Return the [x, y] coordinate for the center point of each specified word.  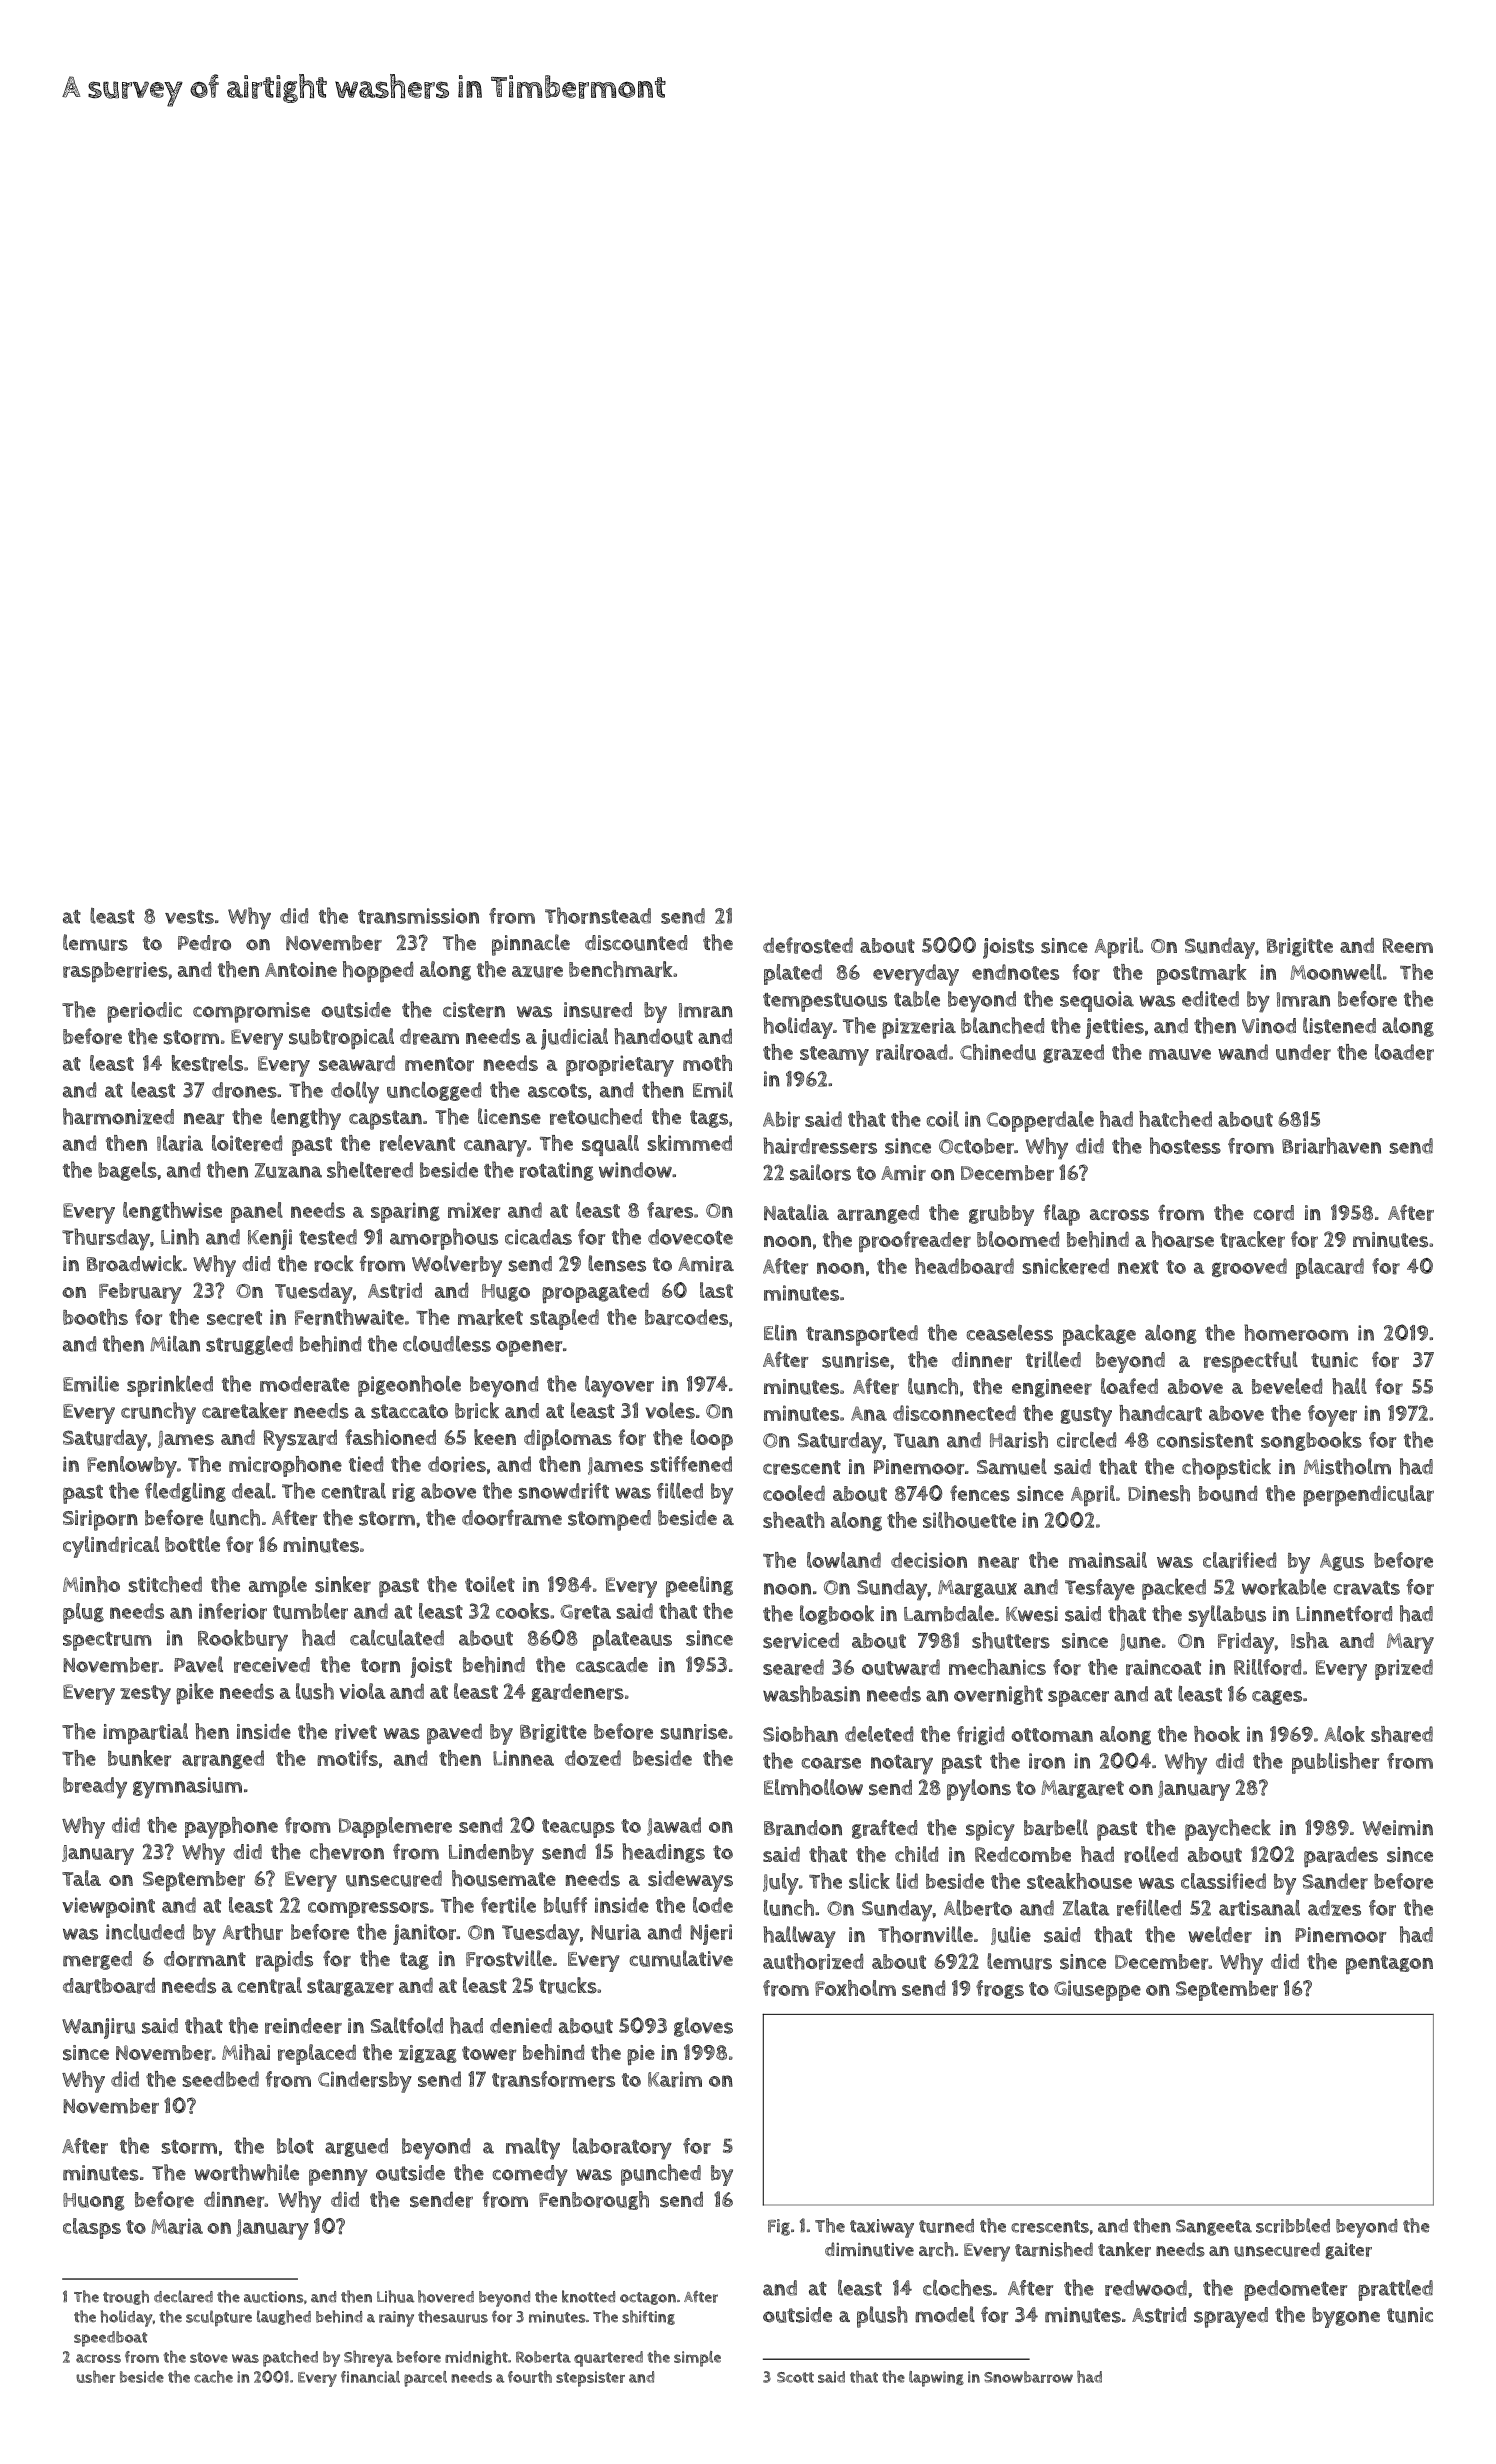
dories [457, 1464]
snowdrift [563, 1491]
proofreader [915, 1242]
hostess [1185, 1145]
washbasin [811, 1693]
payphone [231, 1828]
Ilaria [180, 1143]
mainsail [1108, 1560]
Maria [177, 2226]
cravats [1367, 1588]
